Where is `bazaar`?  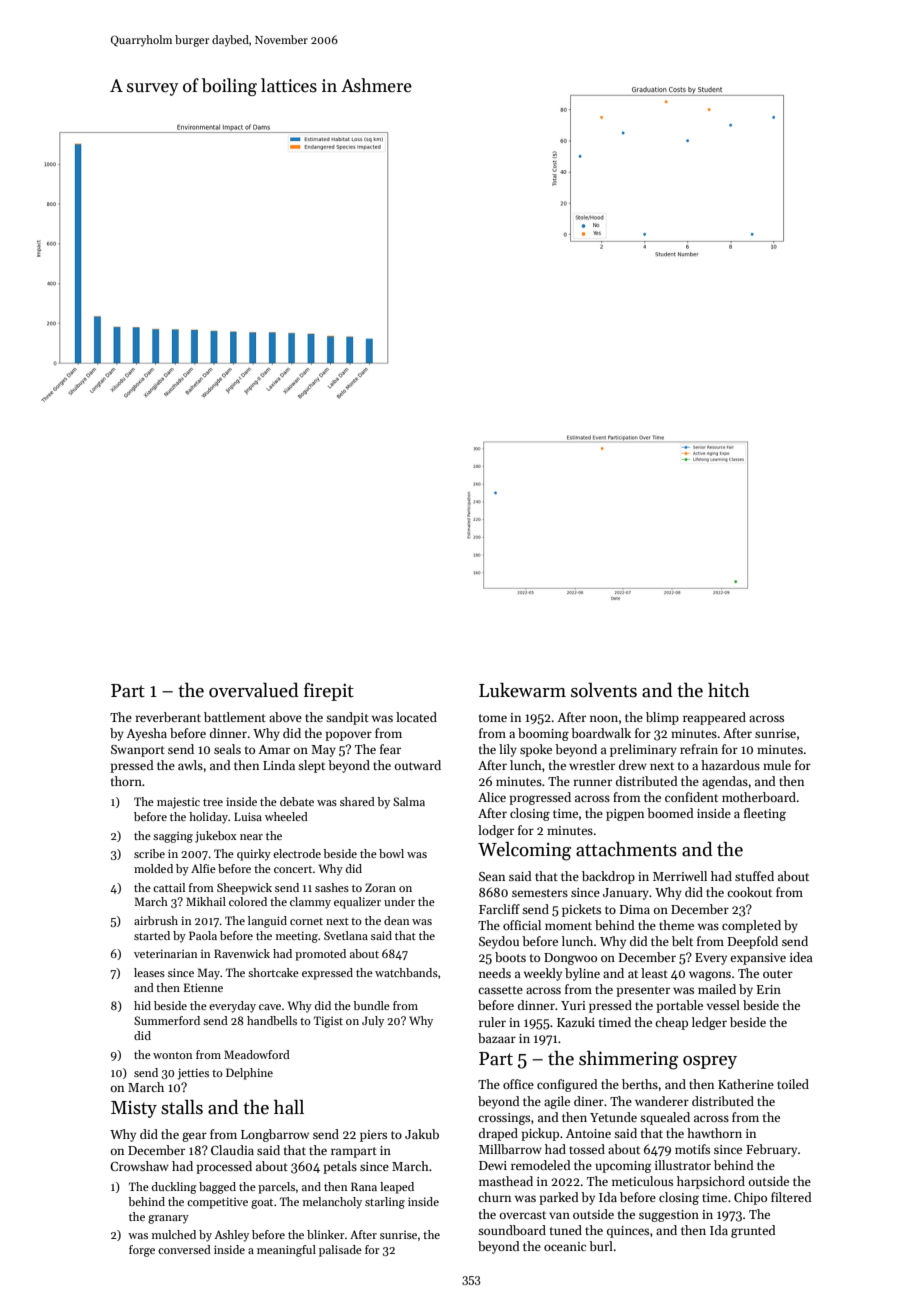
bazaar is located at coordinates (497, 1038).
